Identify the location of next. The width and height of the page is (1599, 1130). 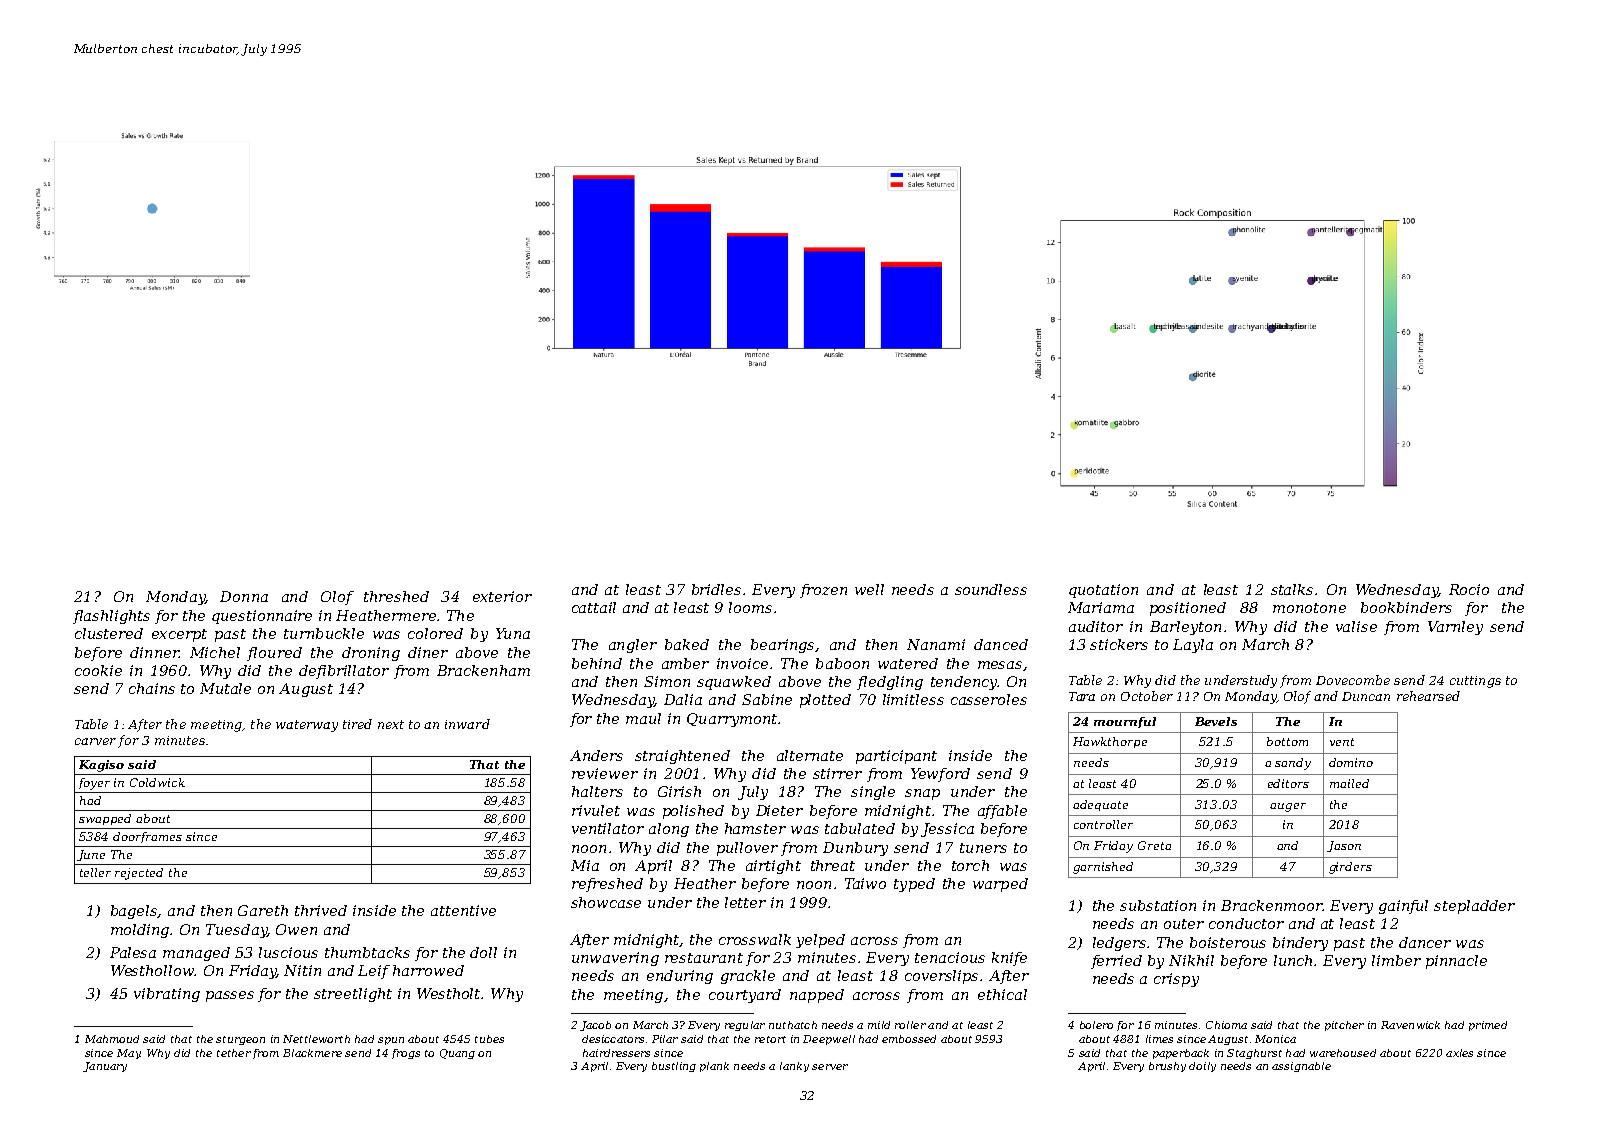
(391, 724).
